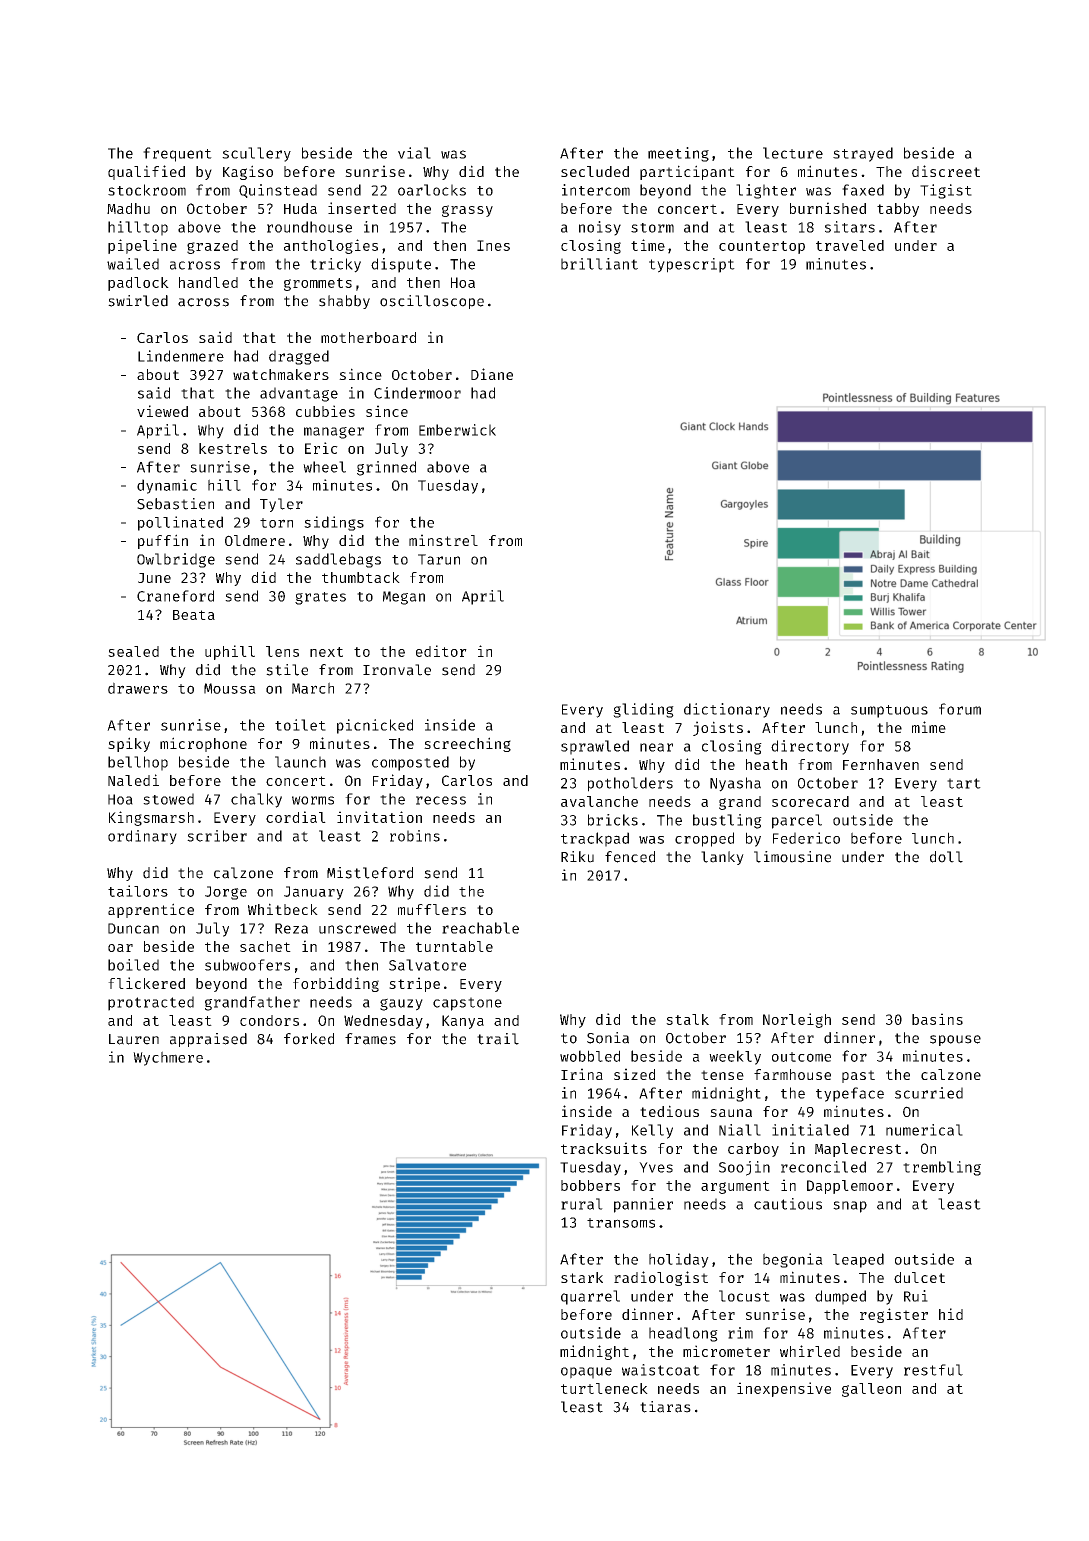  Describe the element at coordinates (793, 153) in the screenshot. I see `lecture` at that location.
